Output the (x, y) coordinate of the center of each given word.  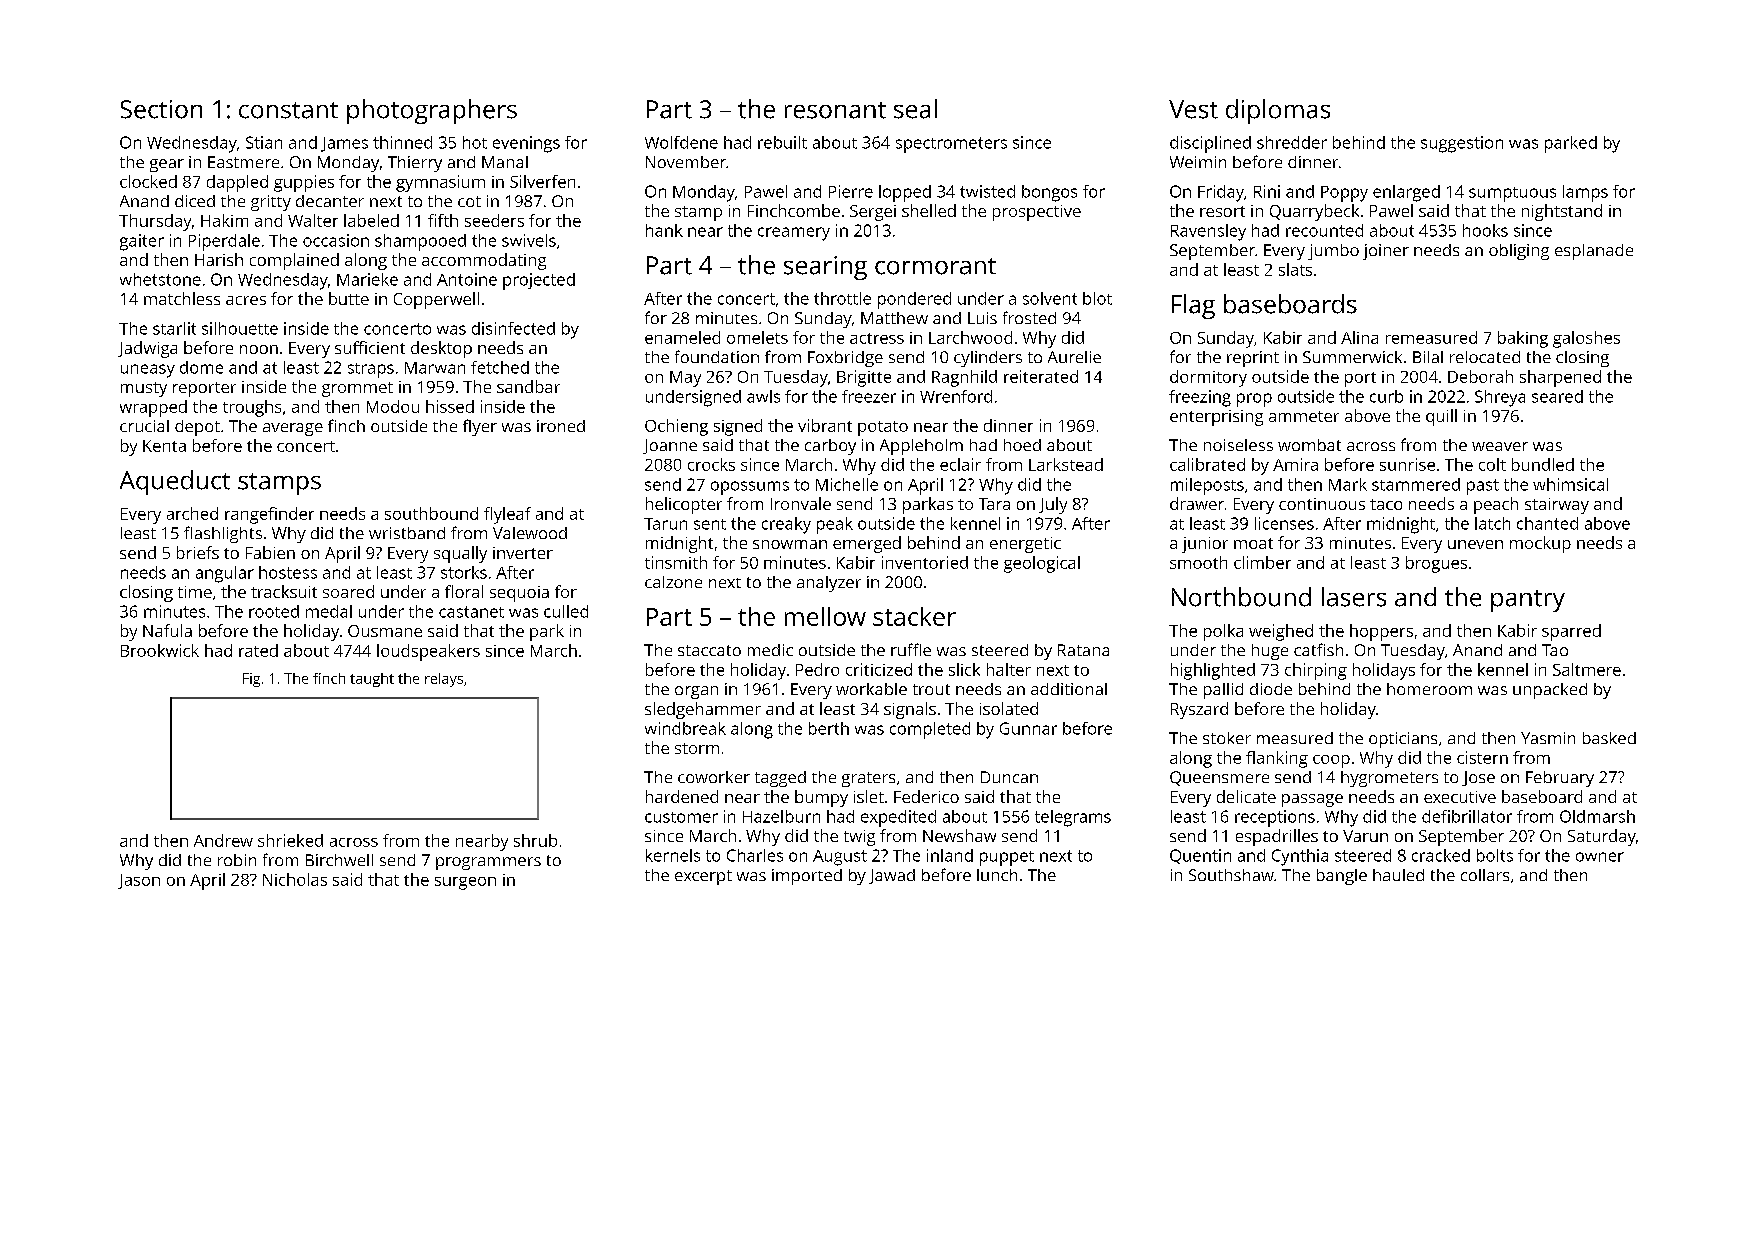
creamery (794, 234)
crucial (144, 426)
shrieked (290, 840)
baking (1523, 339)
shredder (1292, 142)
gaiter (142, 242)
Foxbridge (845, 359)
